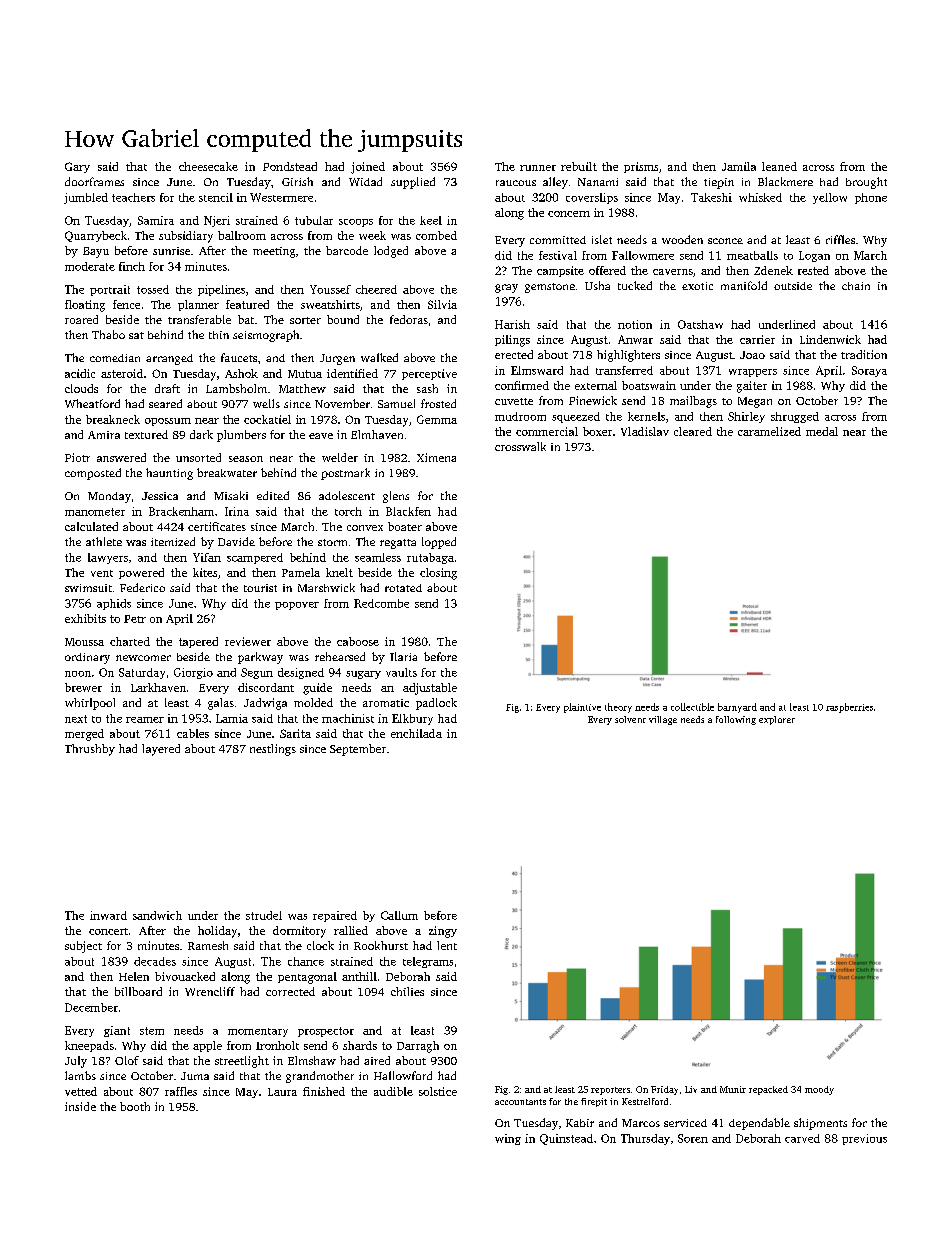  I want to click on nestlings, so click(273, 750).
